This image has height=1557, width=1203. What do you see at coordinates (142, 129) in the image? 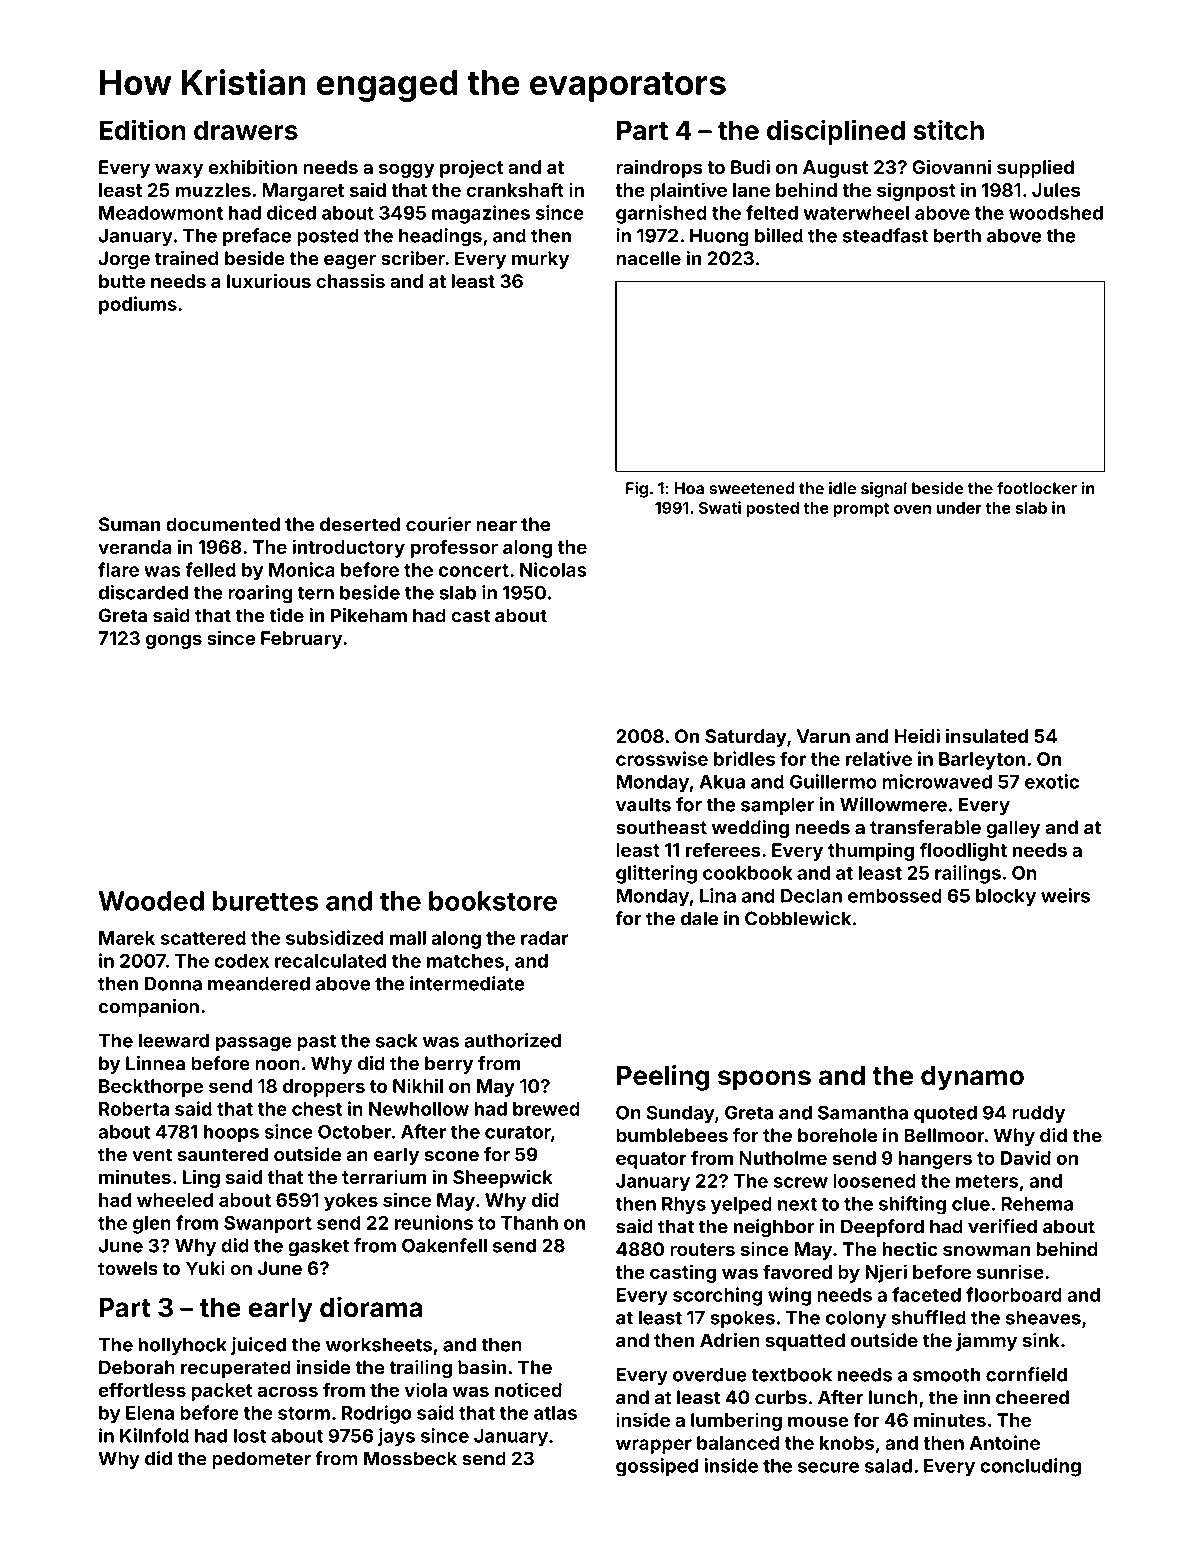
I see `Edition` at bounding box center [142, 129].
